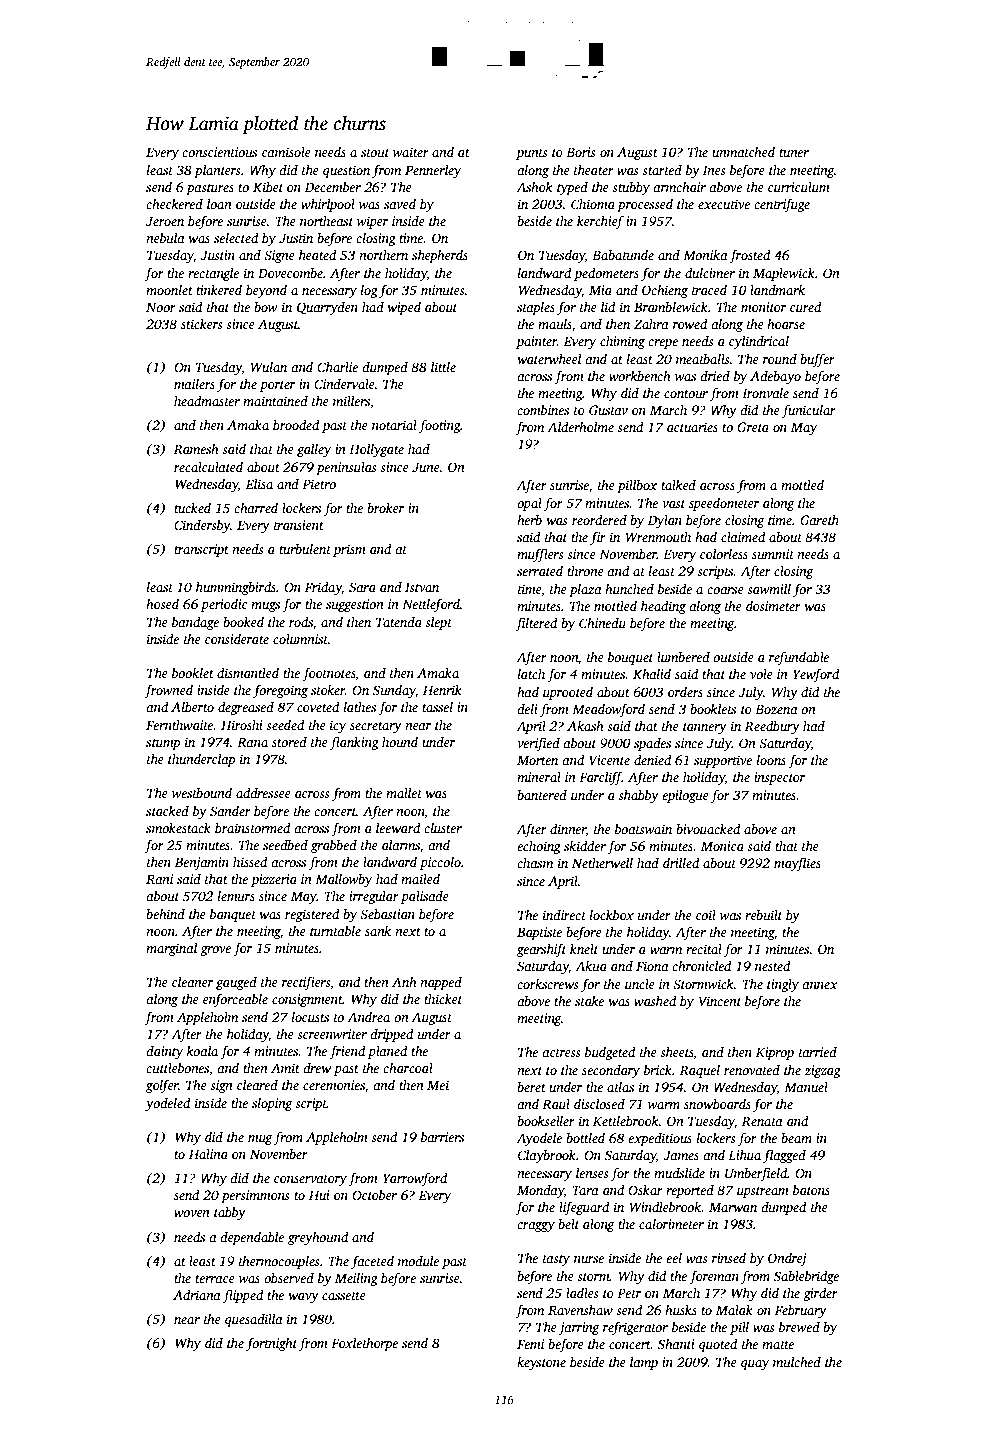 The height and width of the image is (1433, 989). What do you see at coordinates (329, 674) in the image?
I see `footnotes` at bounding box center [329, 674].
